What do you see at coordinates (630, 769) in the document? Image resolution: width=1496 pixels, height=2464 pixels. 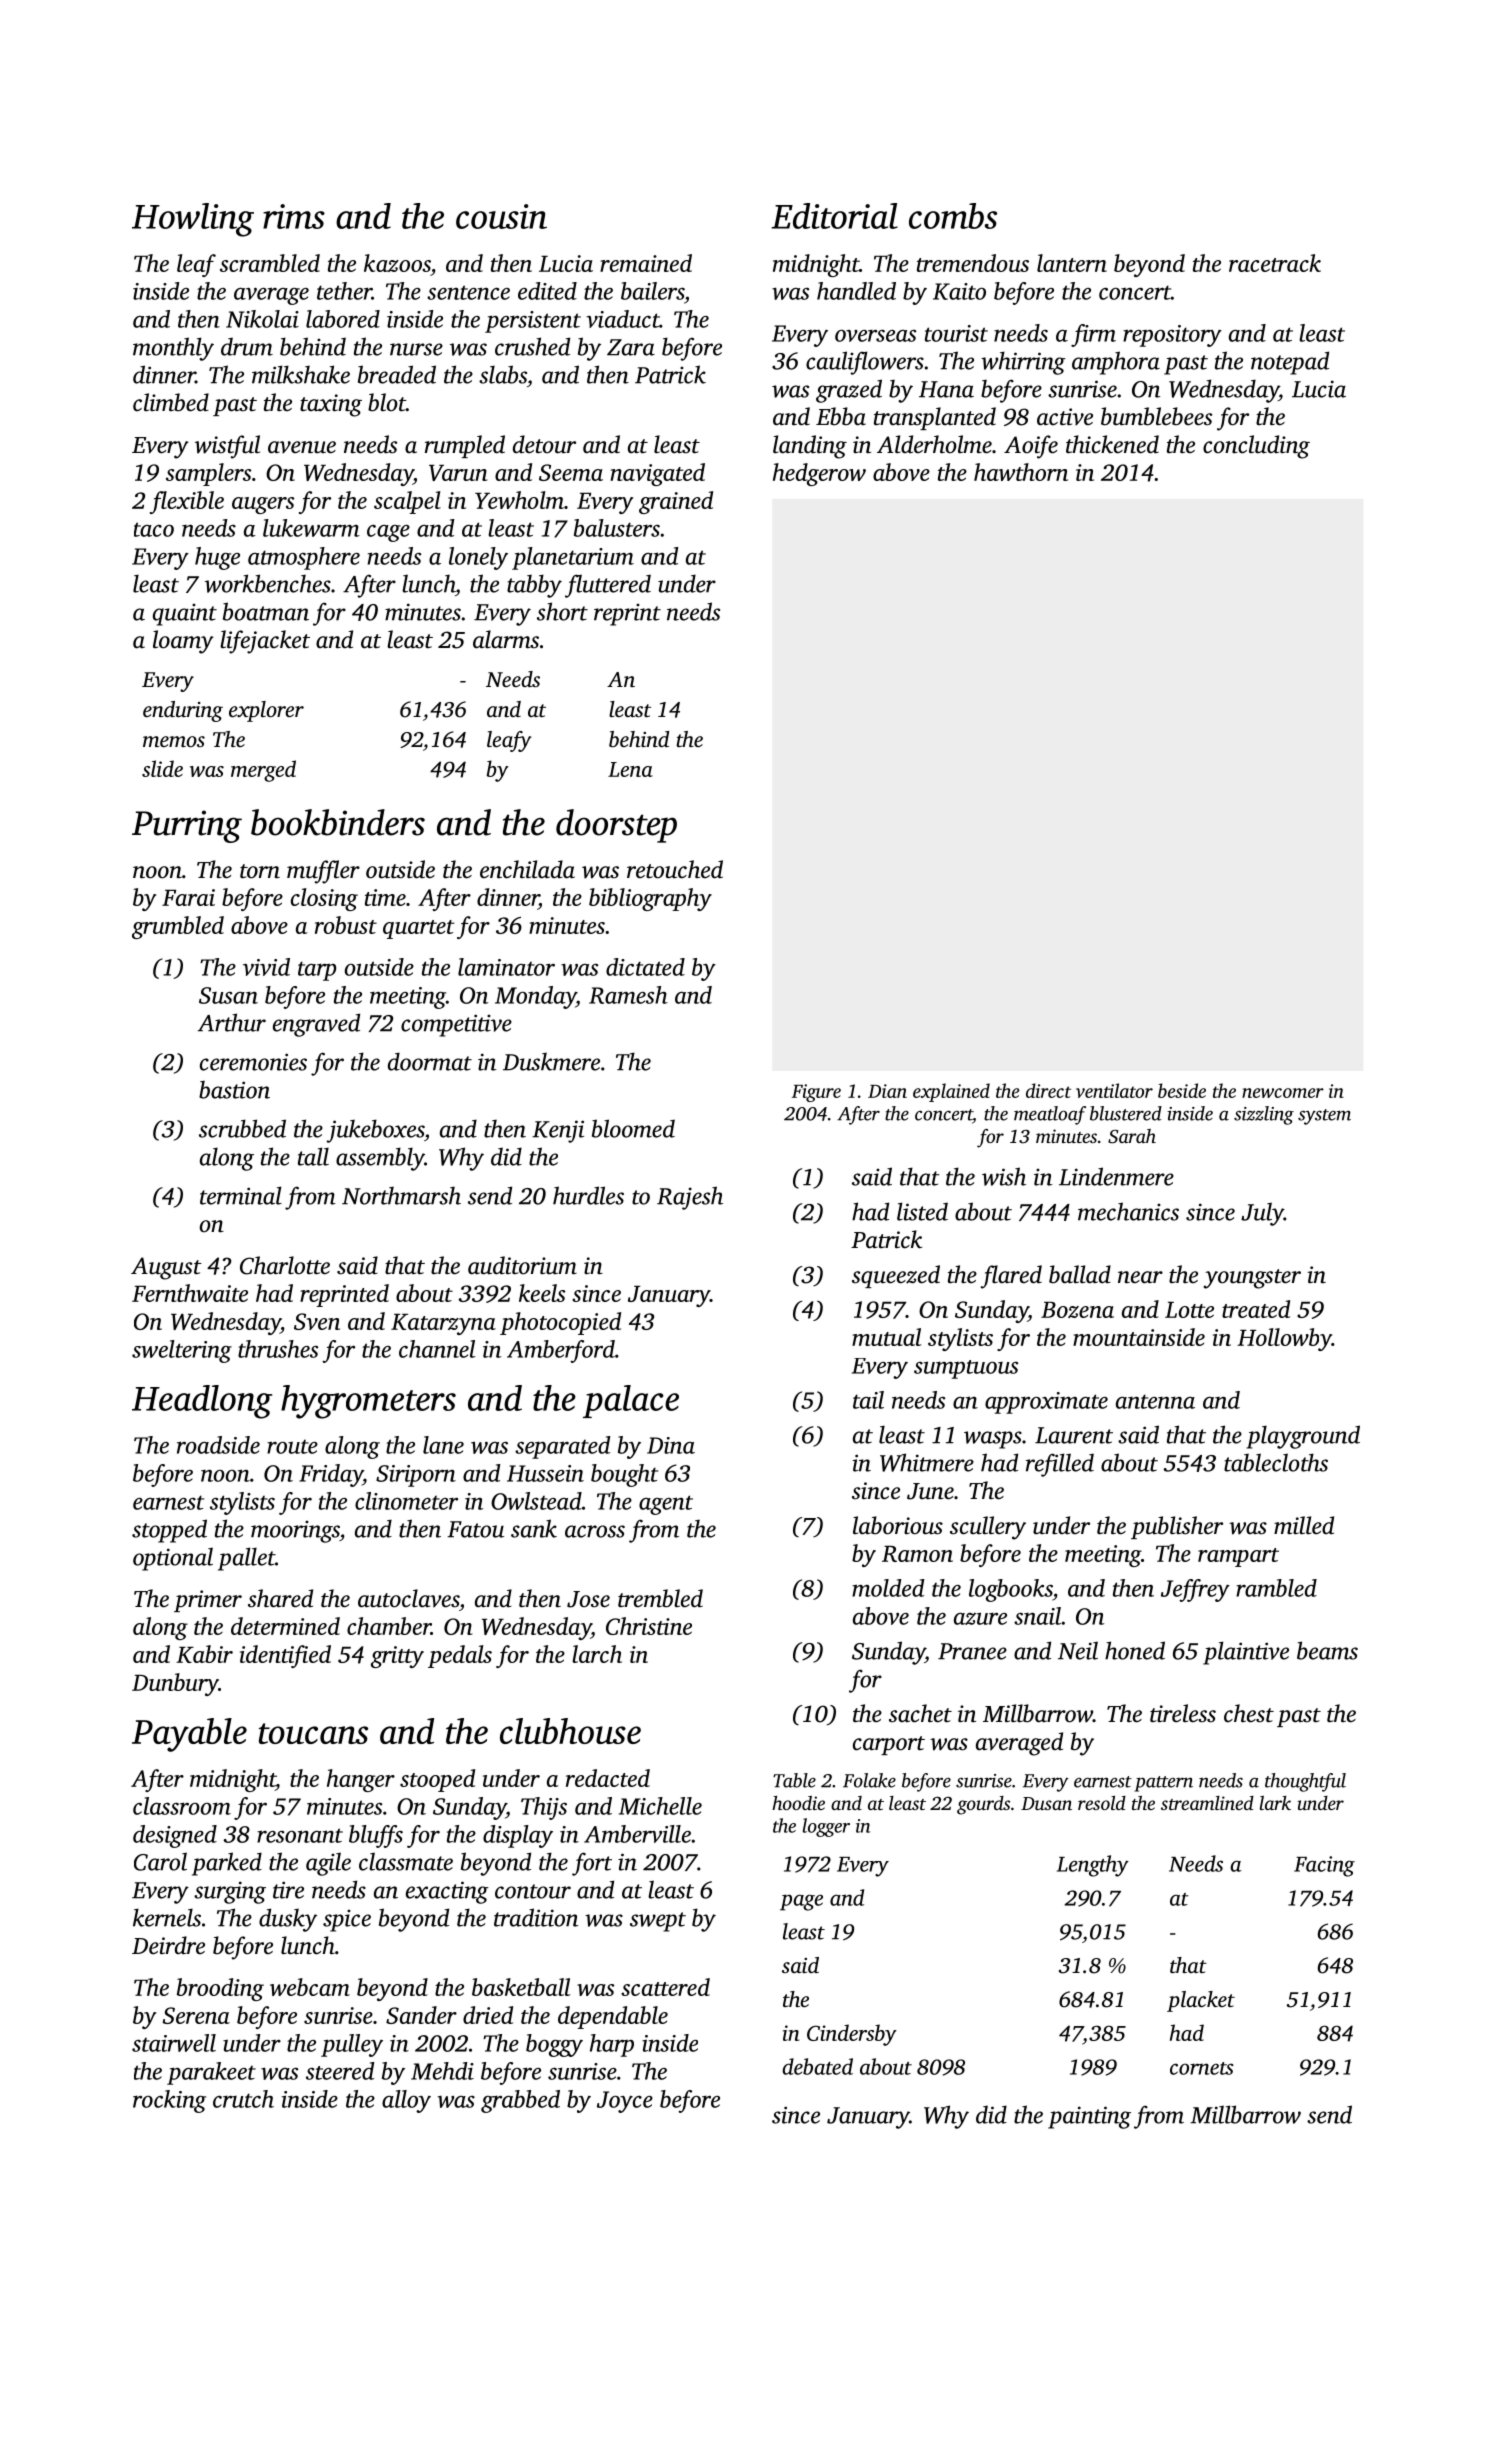 I see `Lena` at bounding box center [630, 769].
